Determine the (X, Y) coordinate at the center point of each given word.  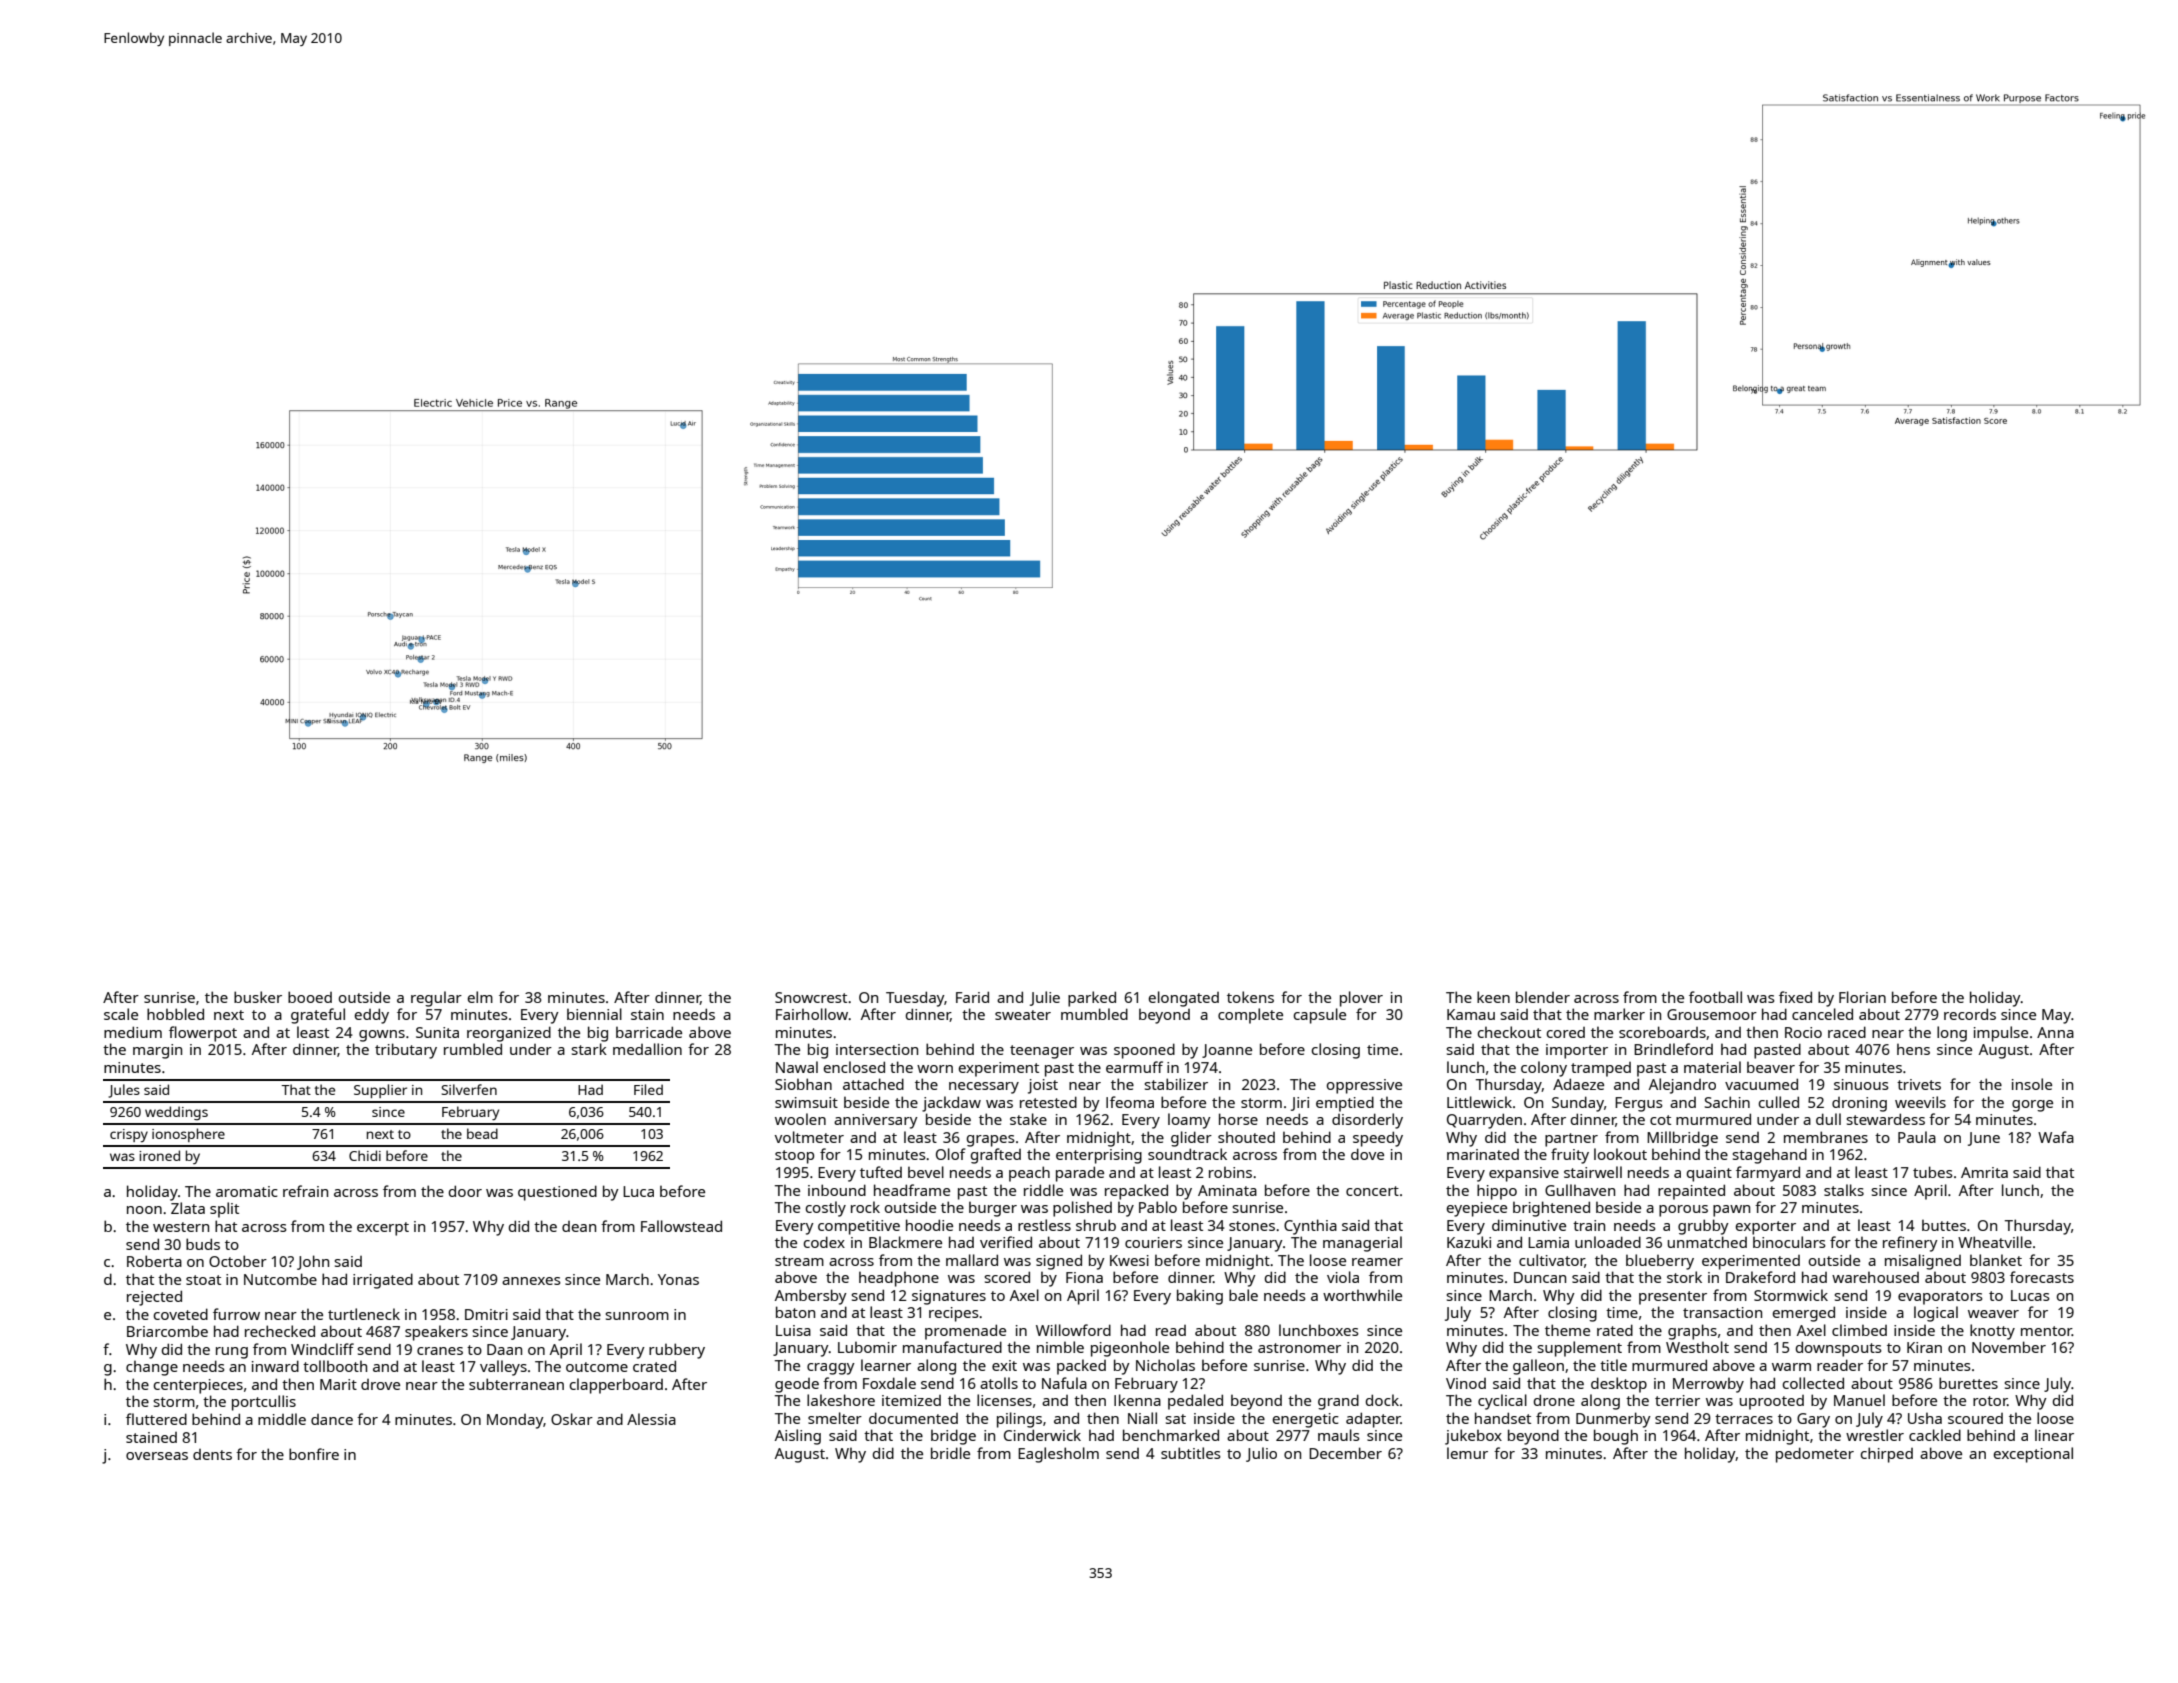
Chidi (365, 1155)
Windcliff (322, 1349)
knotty (1992, 1332)
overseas (157, 1456)
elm (480, 997)
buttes (1944, 1225)
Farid (972, 997)
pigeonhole (1130, 1349)
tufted (881, 1172)
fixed (1795, 997)
